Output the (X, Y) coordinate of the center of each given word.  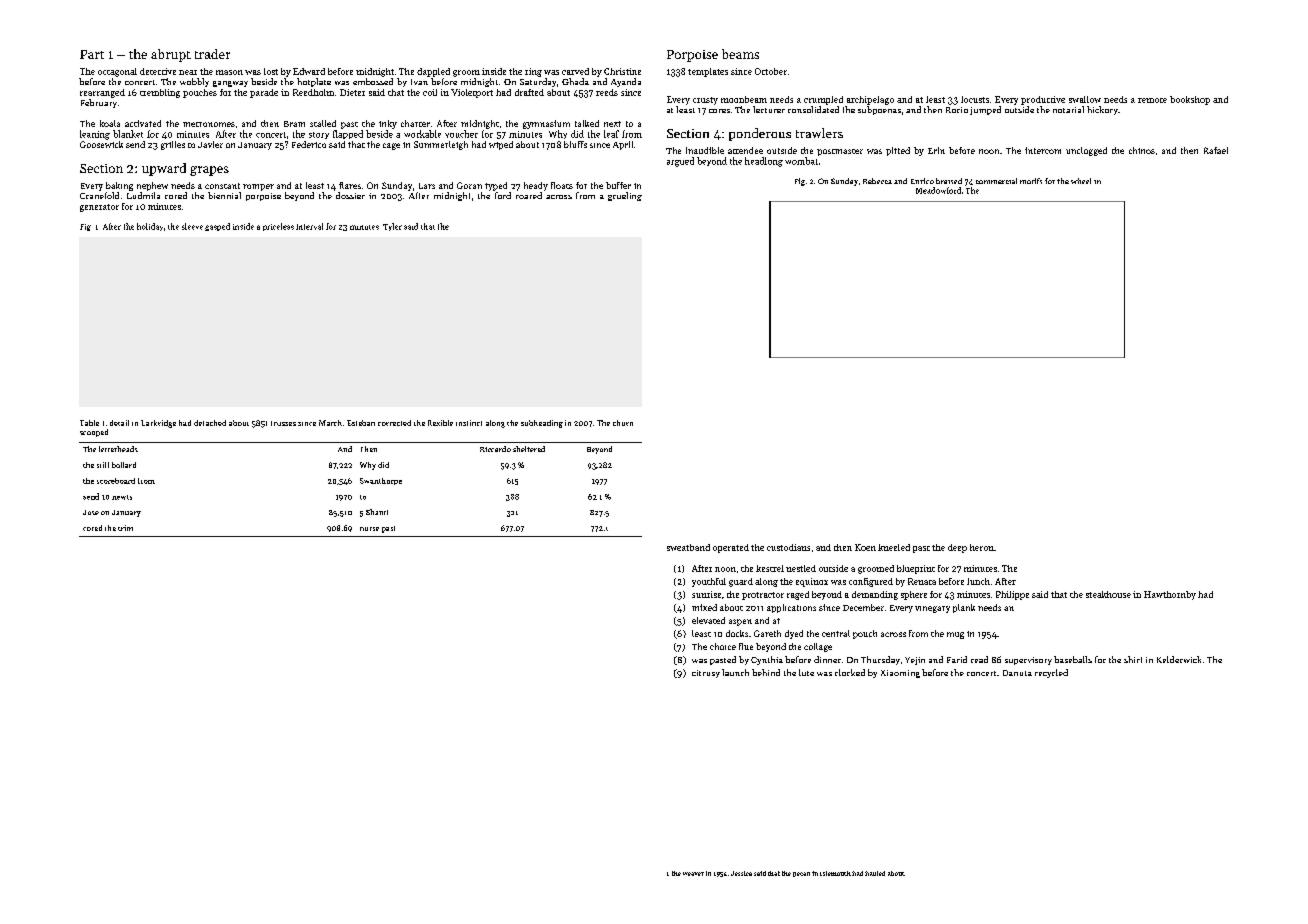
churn (623, 423)
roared (529, 195)
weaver (693, 874)
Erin (936, 150)
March (330, 423)
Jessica (741, 873)
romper (258, 187)
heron (982, 547)
